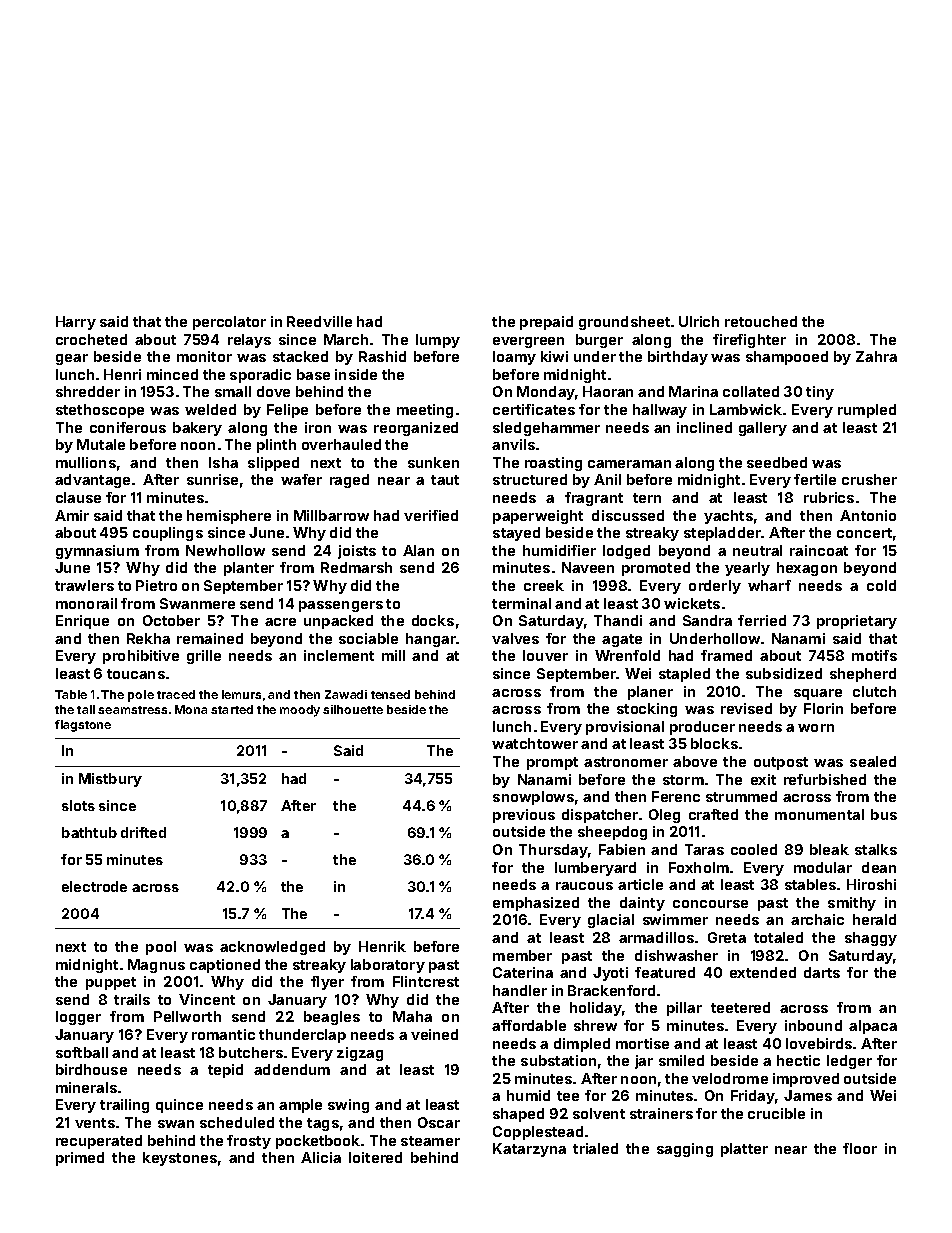 Image resolution: width=952 pixels, height=1233 pixels. I want to click on veined, so click(434, 1034).
